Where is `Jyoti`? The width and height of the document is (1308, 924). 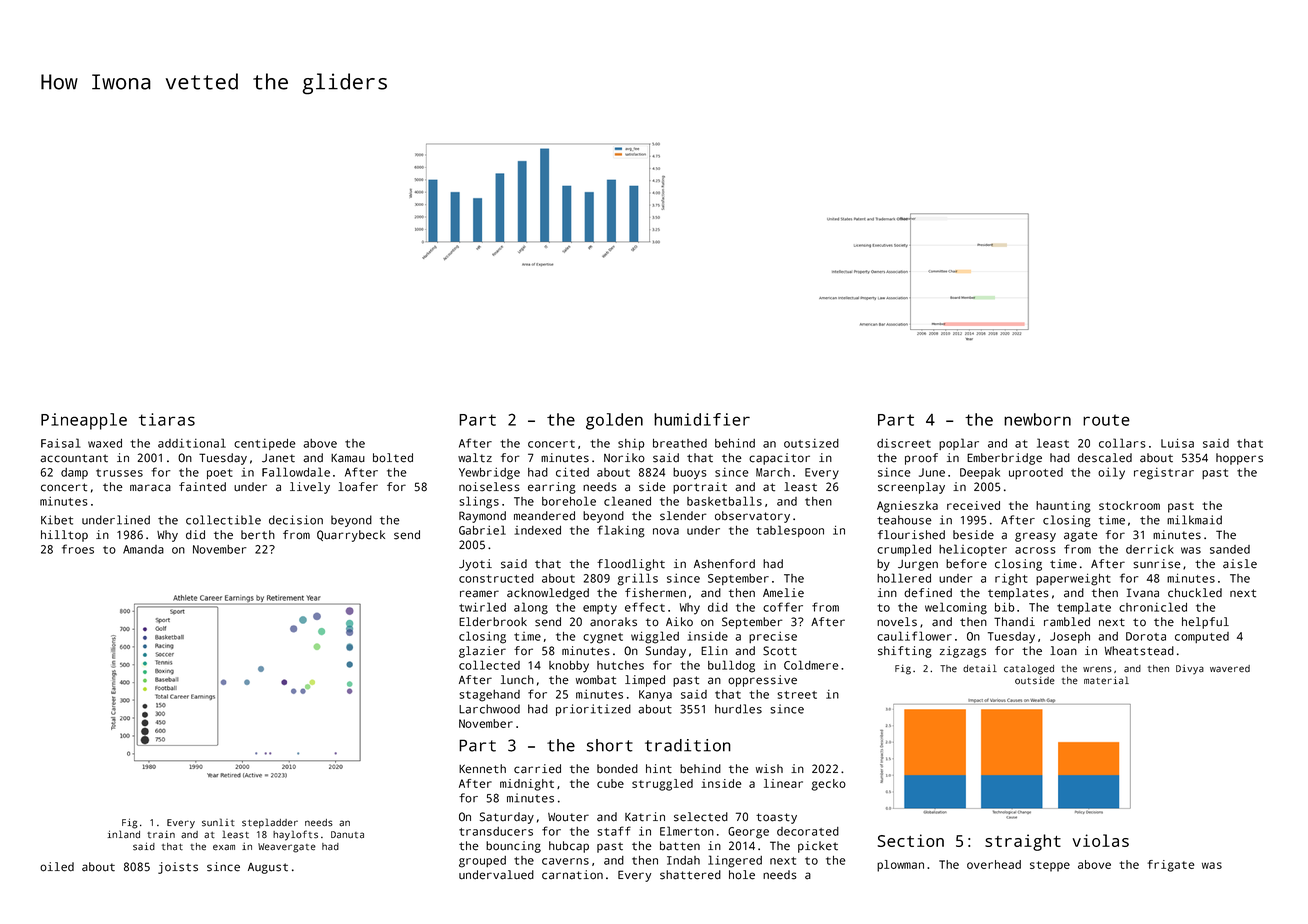 Jyoti is located at coordinates (475, 565).
